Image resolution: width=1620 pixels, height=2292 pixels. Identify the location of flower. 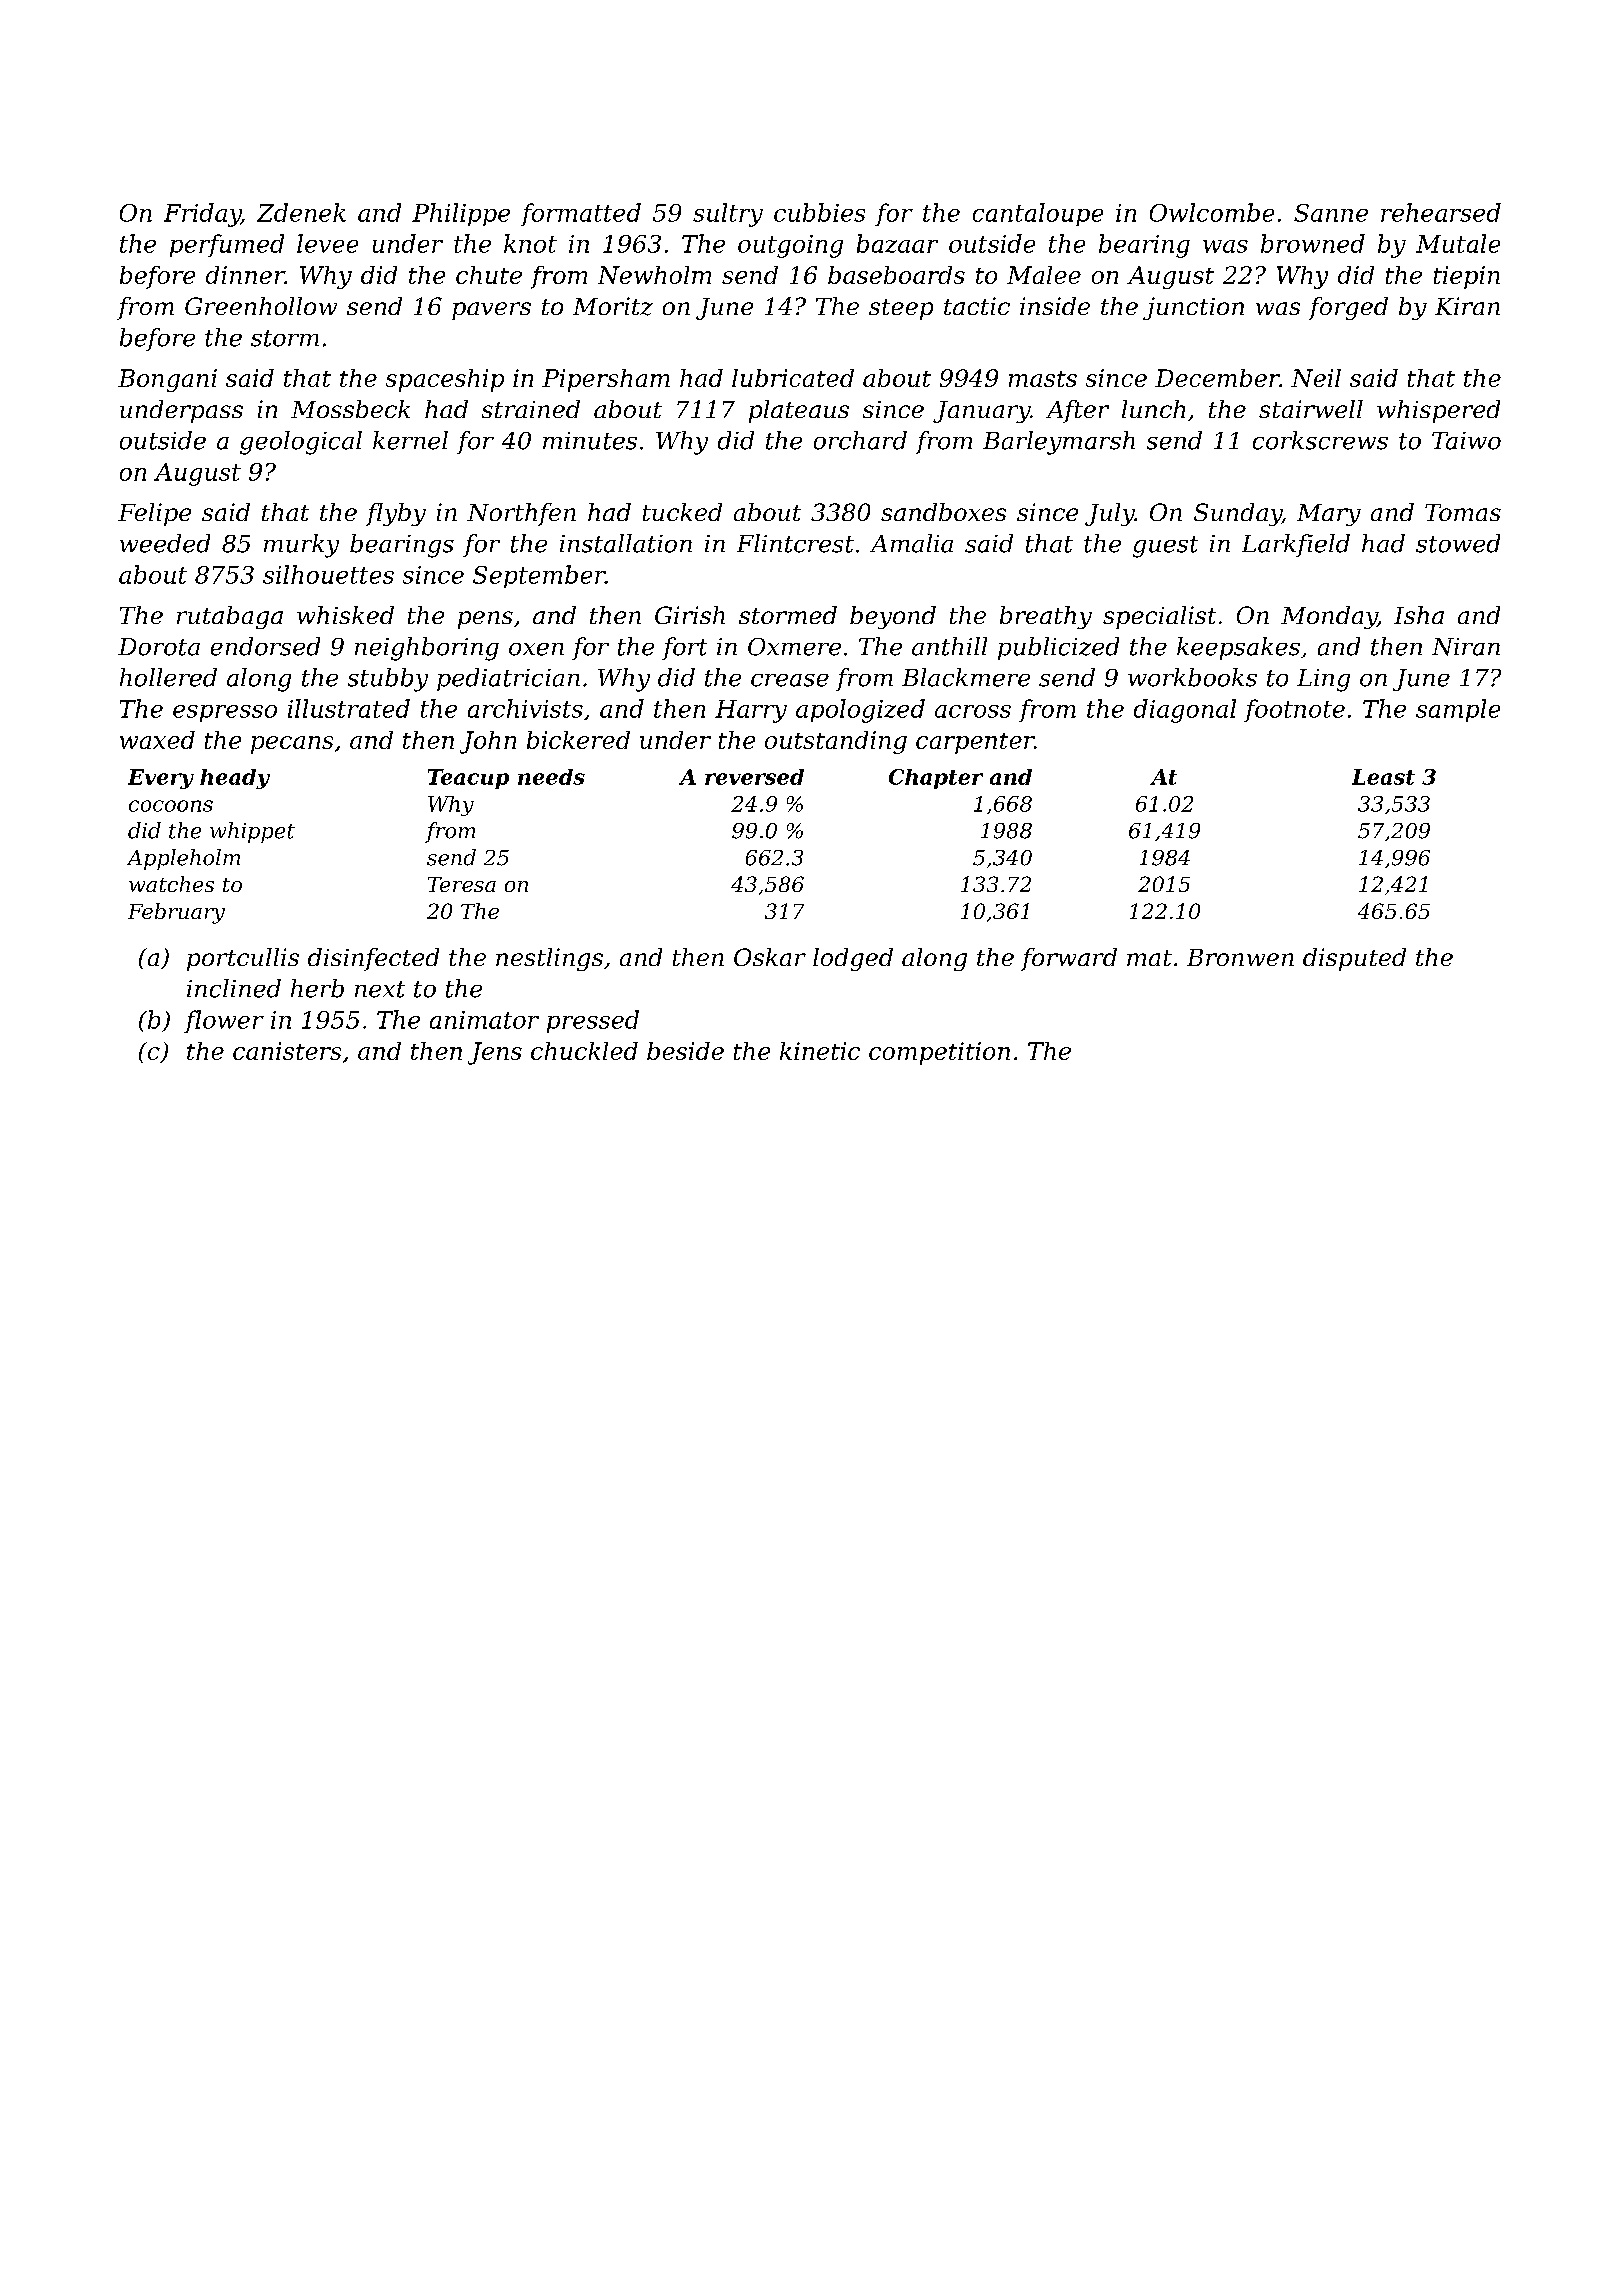
(224, 1021).
